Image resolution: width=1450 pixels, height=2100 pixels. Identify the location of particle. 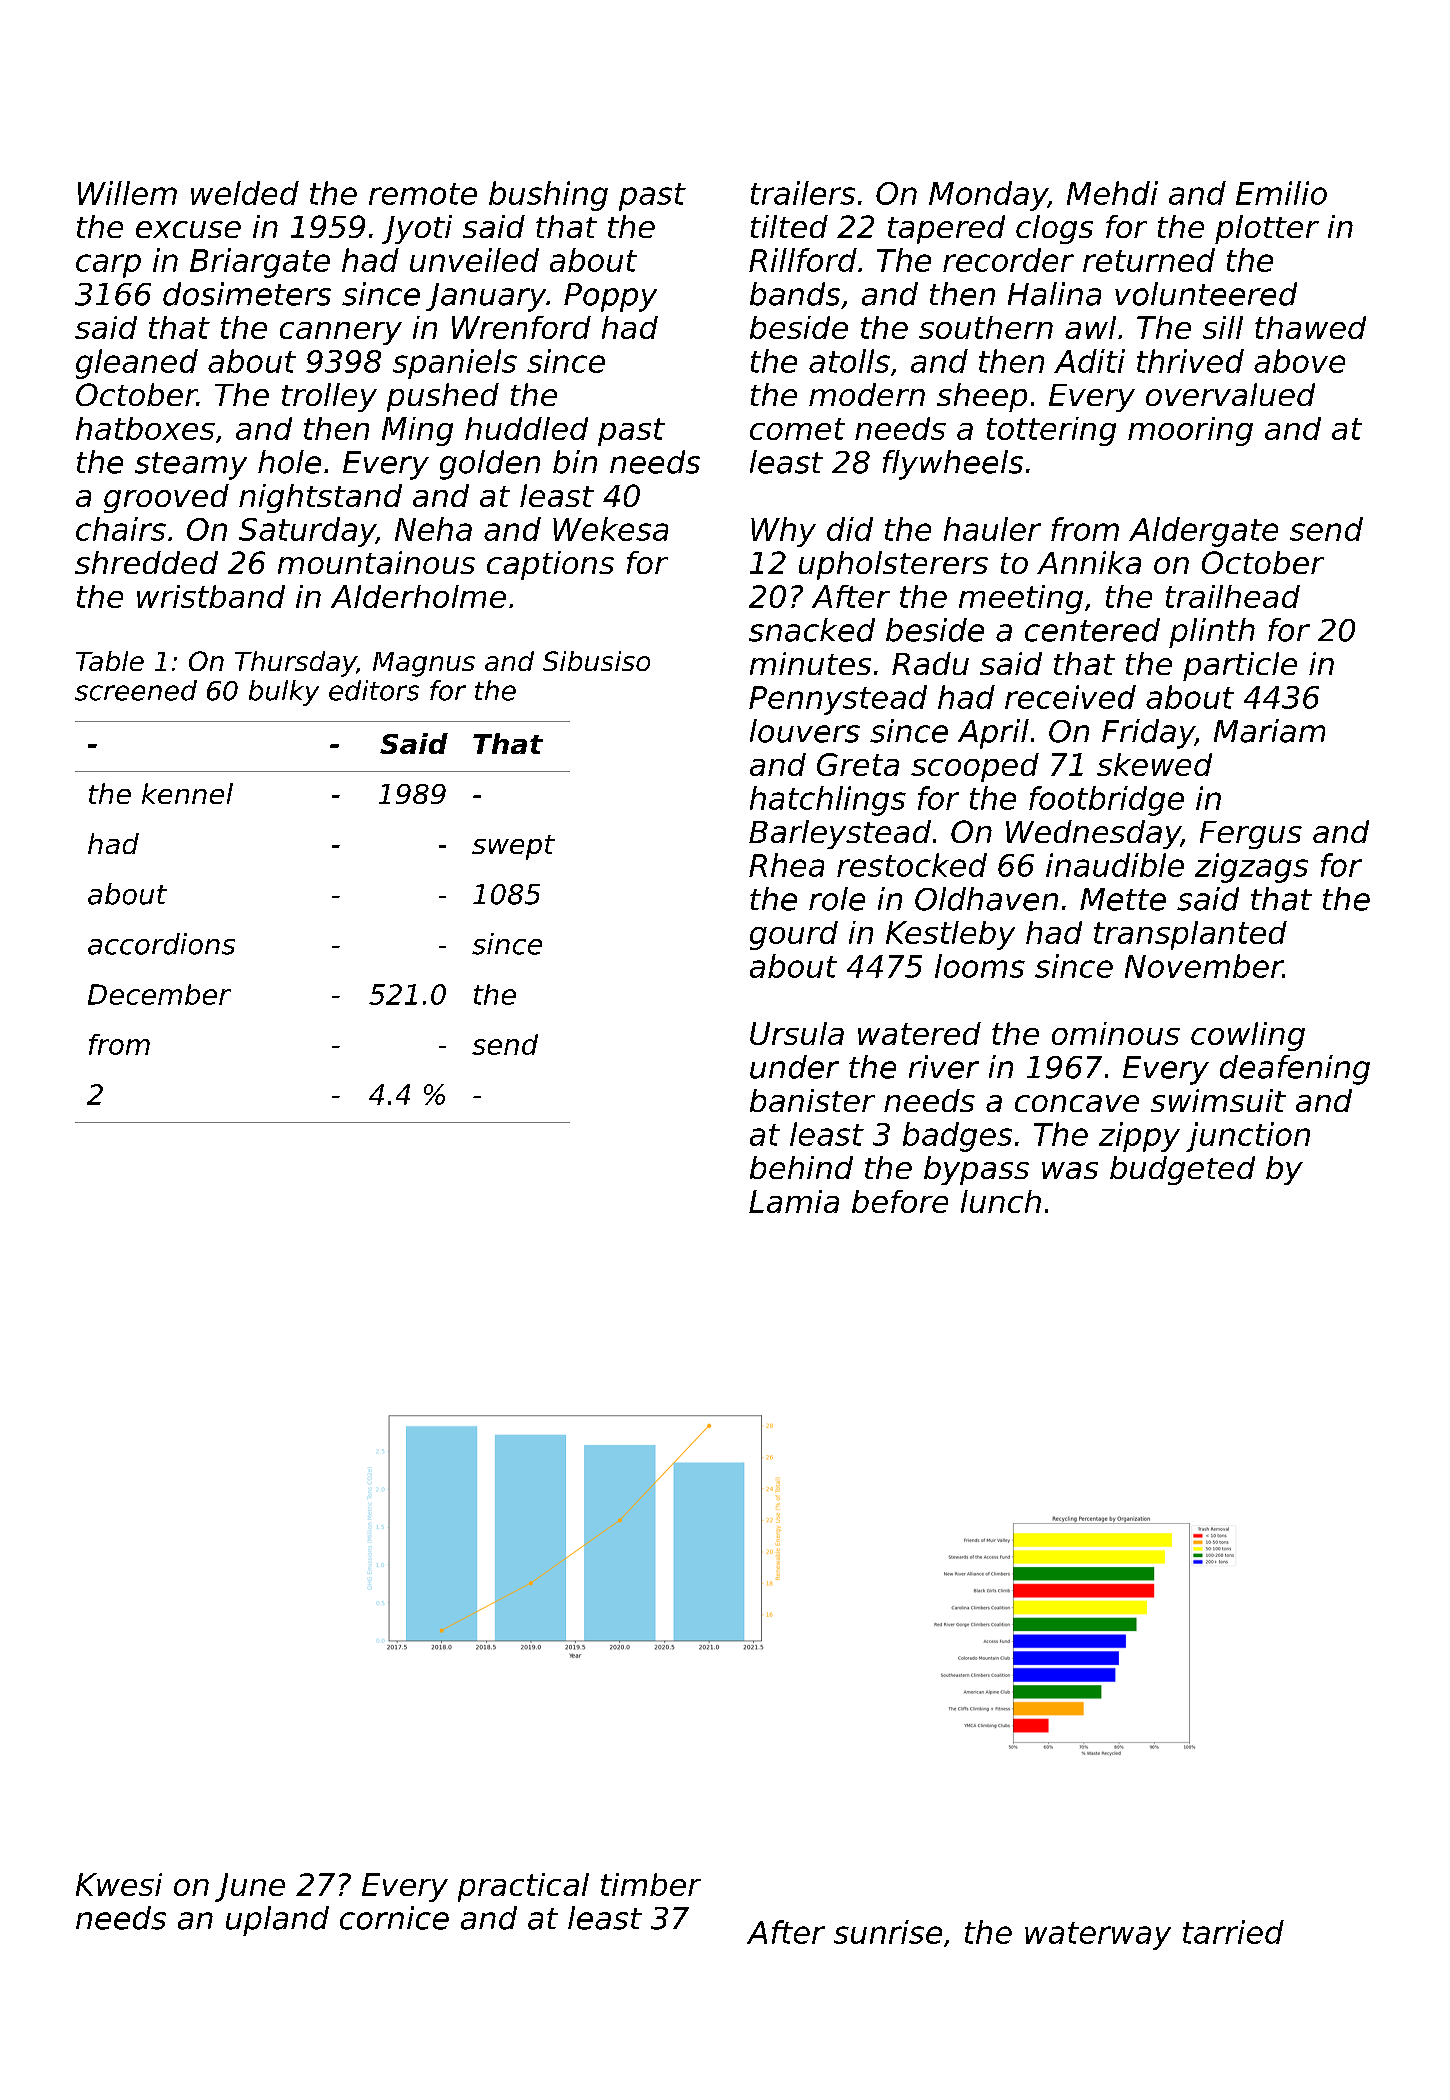
(1240, 666).
